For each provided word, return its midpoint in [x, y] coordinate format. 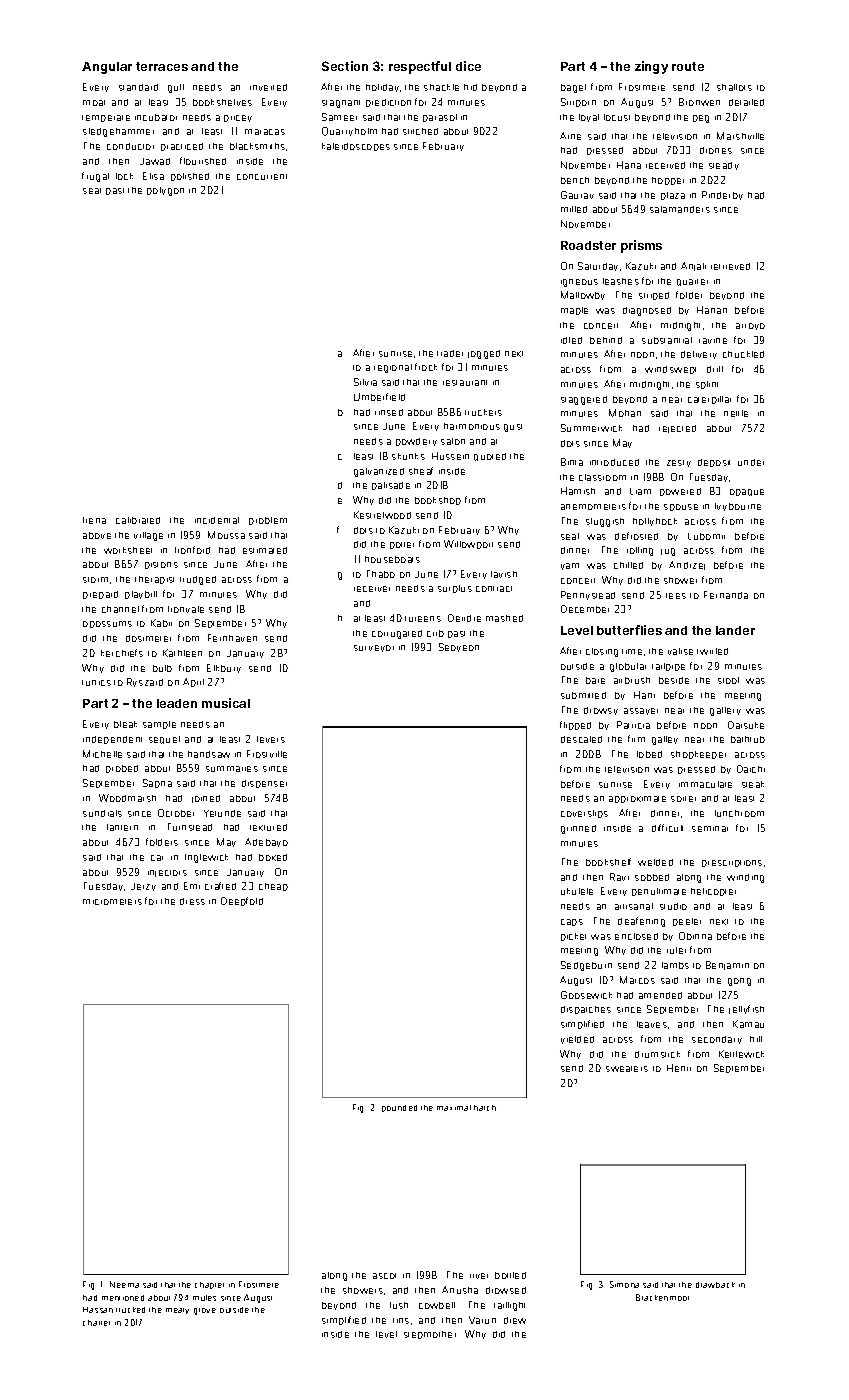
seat [92, 191]
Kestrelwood [382, 515]
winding [745, 878]
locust [617, 117]
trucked [130, 1310]
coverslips [584, 814]
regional [393, 368]
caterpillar [709, 400]
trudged [198, 580]
